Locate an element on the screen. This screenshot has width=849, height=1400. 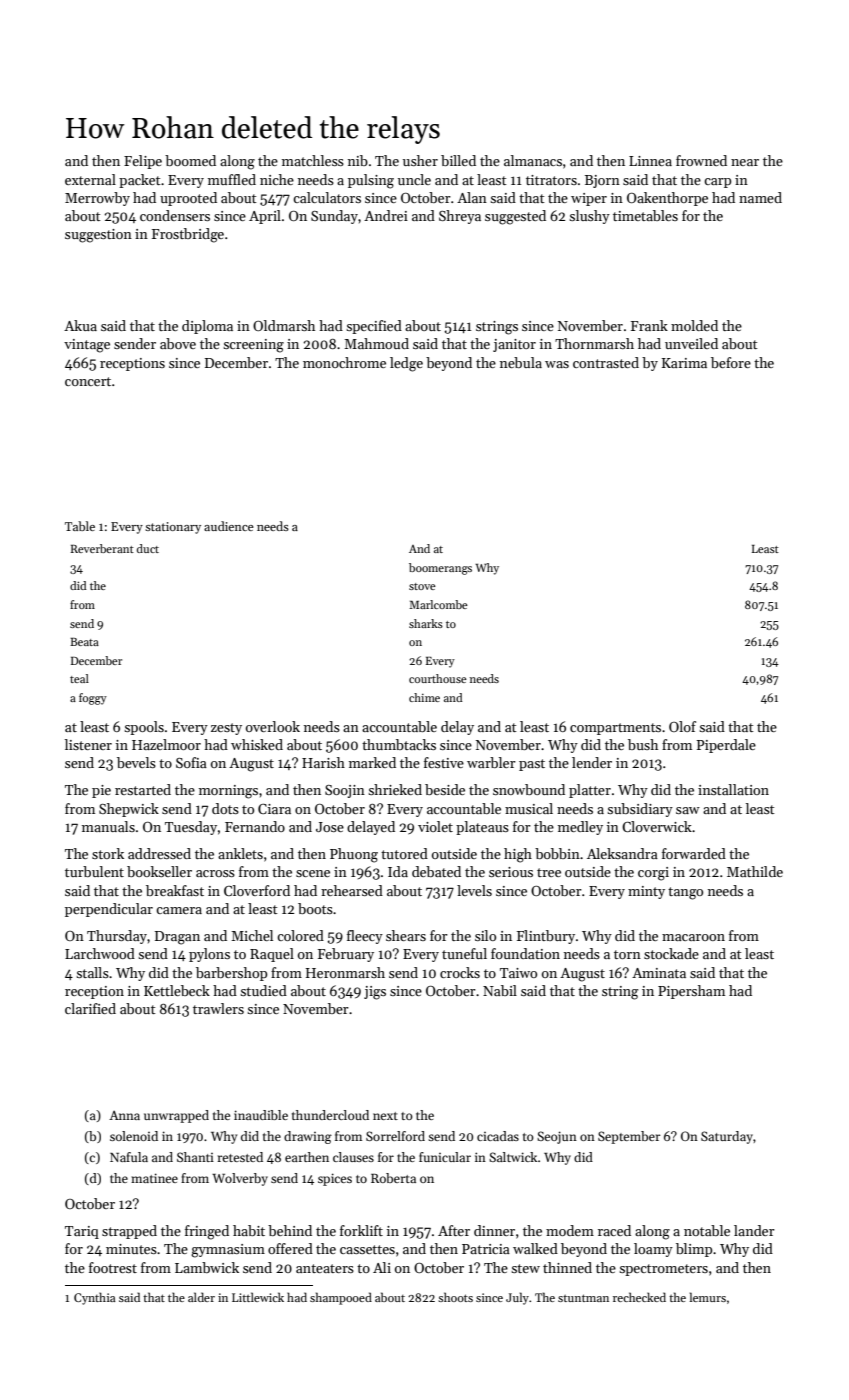
monochrome is located at coordinates (344, 362).
